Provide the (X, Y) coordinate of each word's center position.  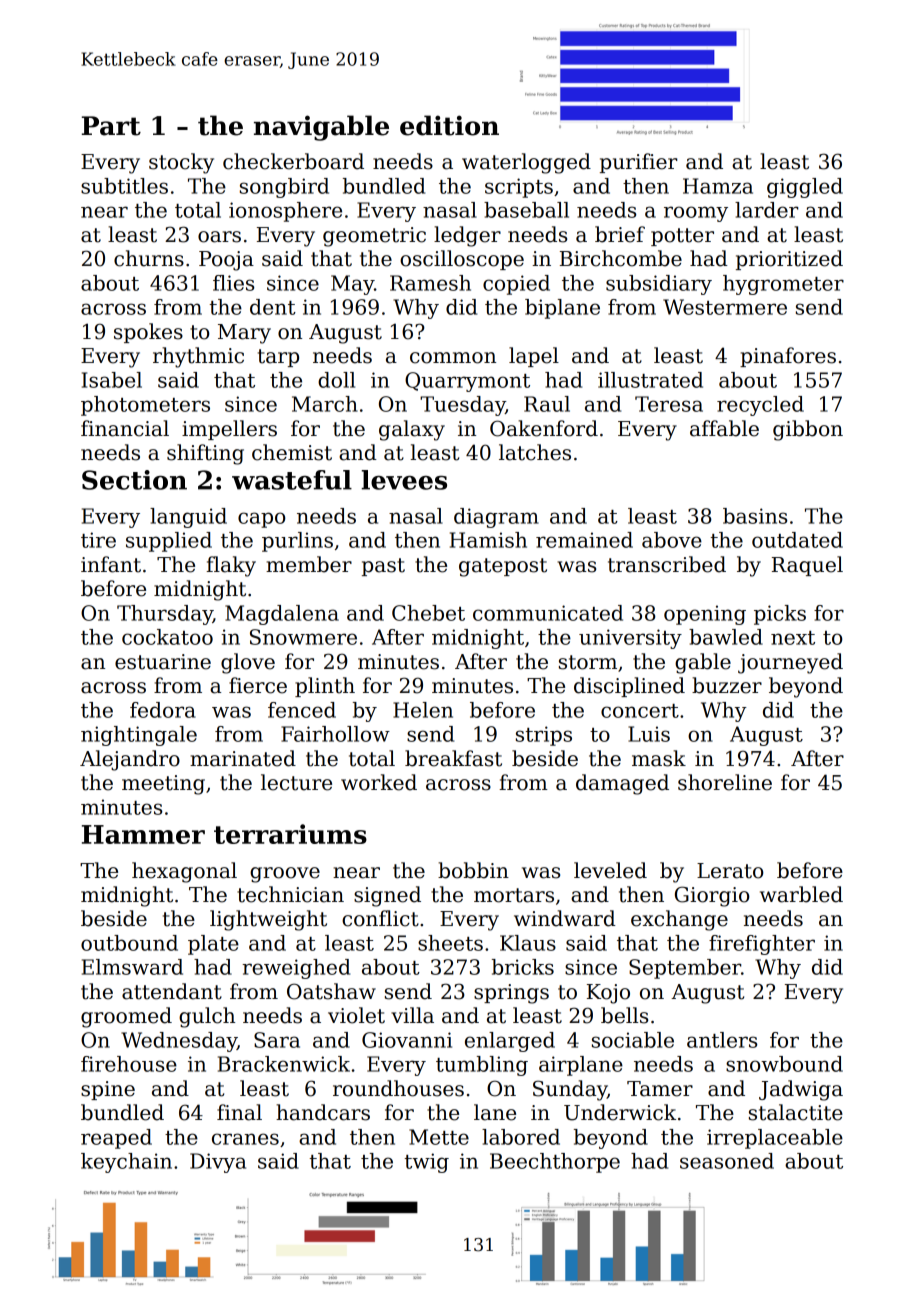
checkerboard (293, 161)
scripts (519, 188)
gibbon (808, 430)
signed (387, 896)
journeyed (790, 663)
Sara (277, 1040)
